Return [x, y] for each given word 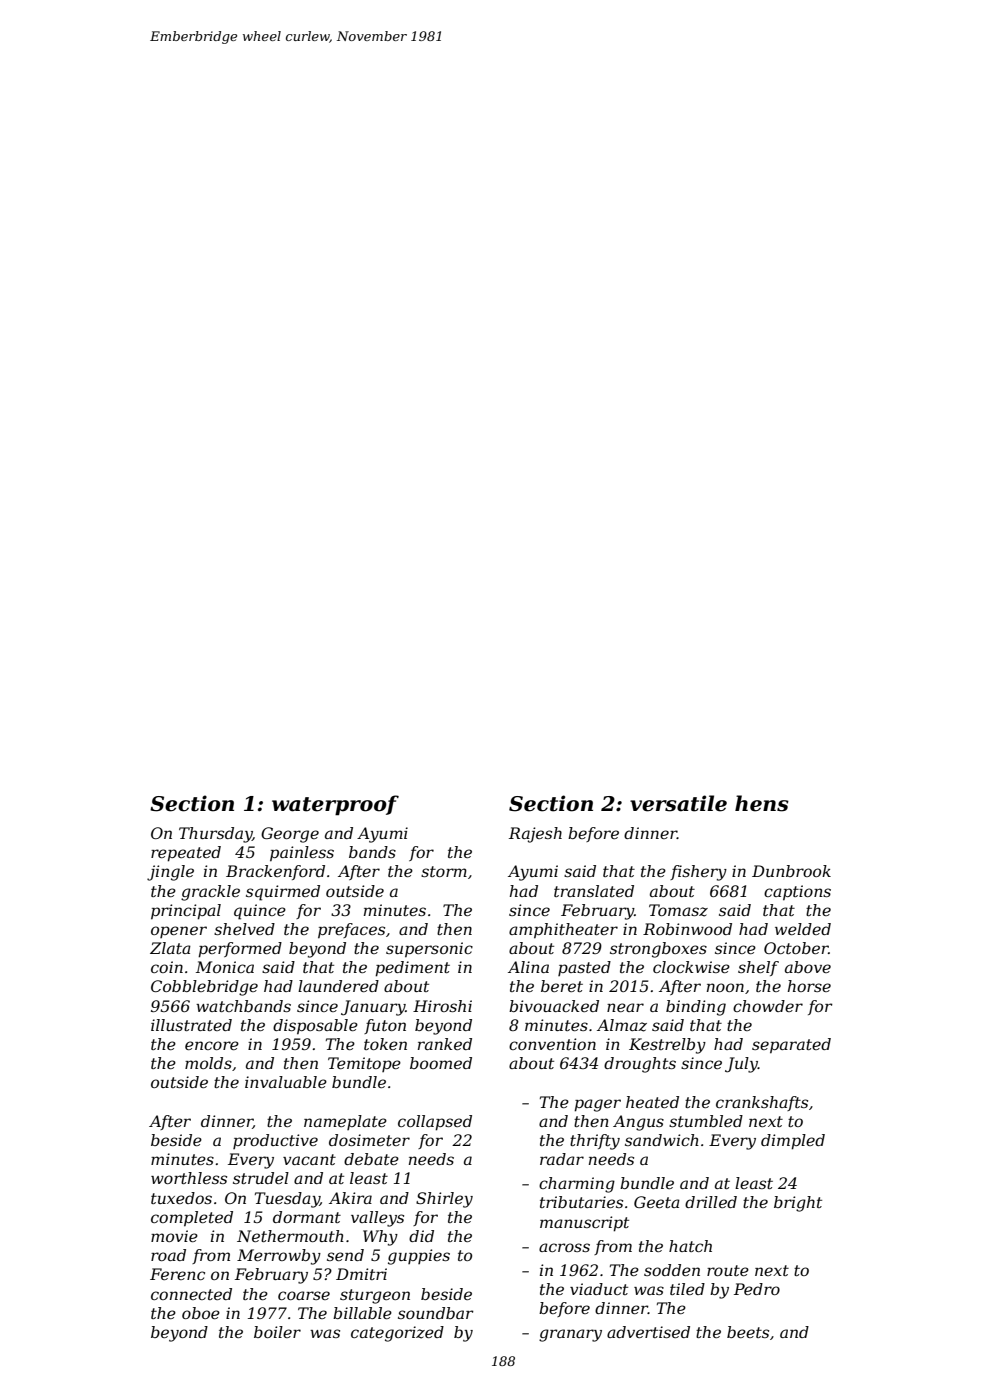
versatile [678, 803]
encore [212, 1045]
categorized [397, 1334]
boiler [277, 1332]
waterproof [335, 805]
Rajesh [535, 835]
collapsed [435, 1123]
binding [696, 1008]
